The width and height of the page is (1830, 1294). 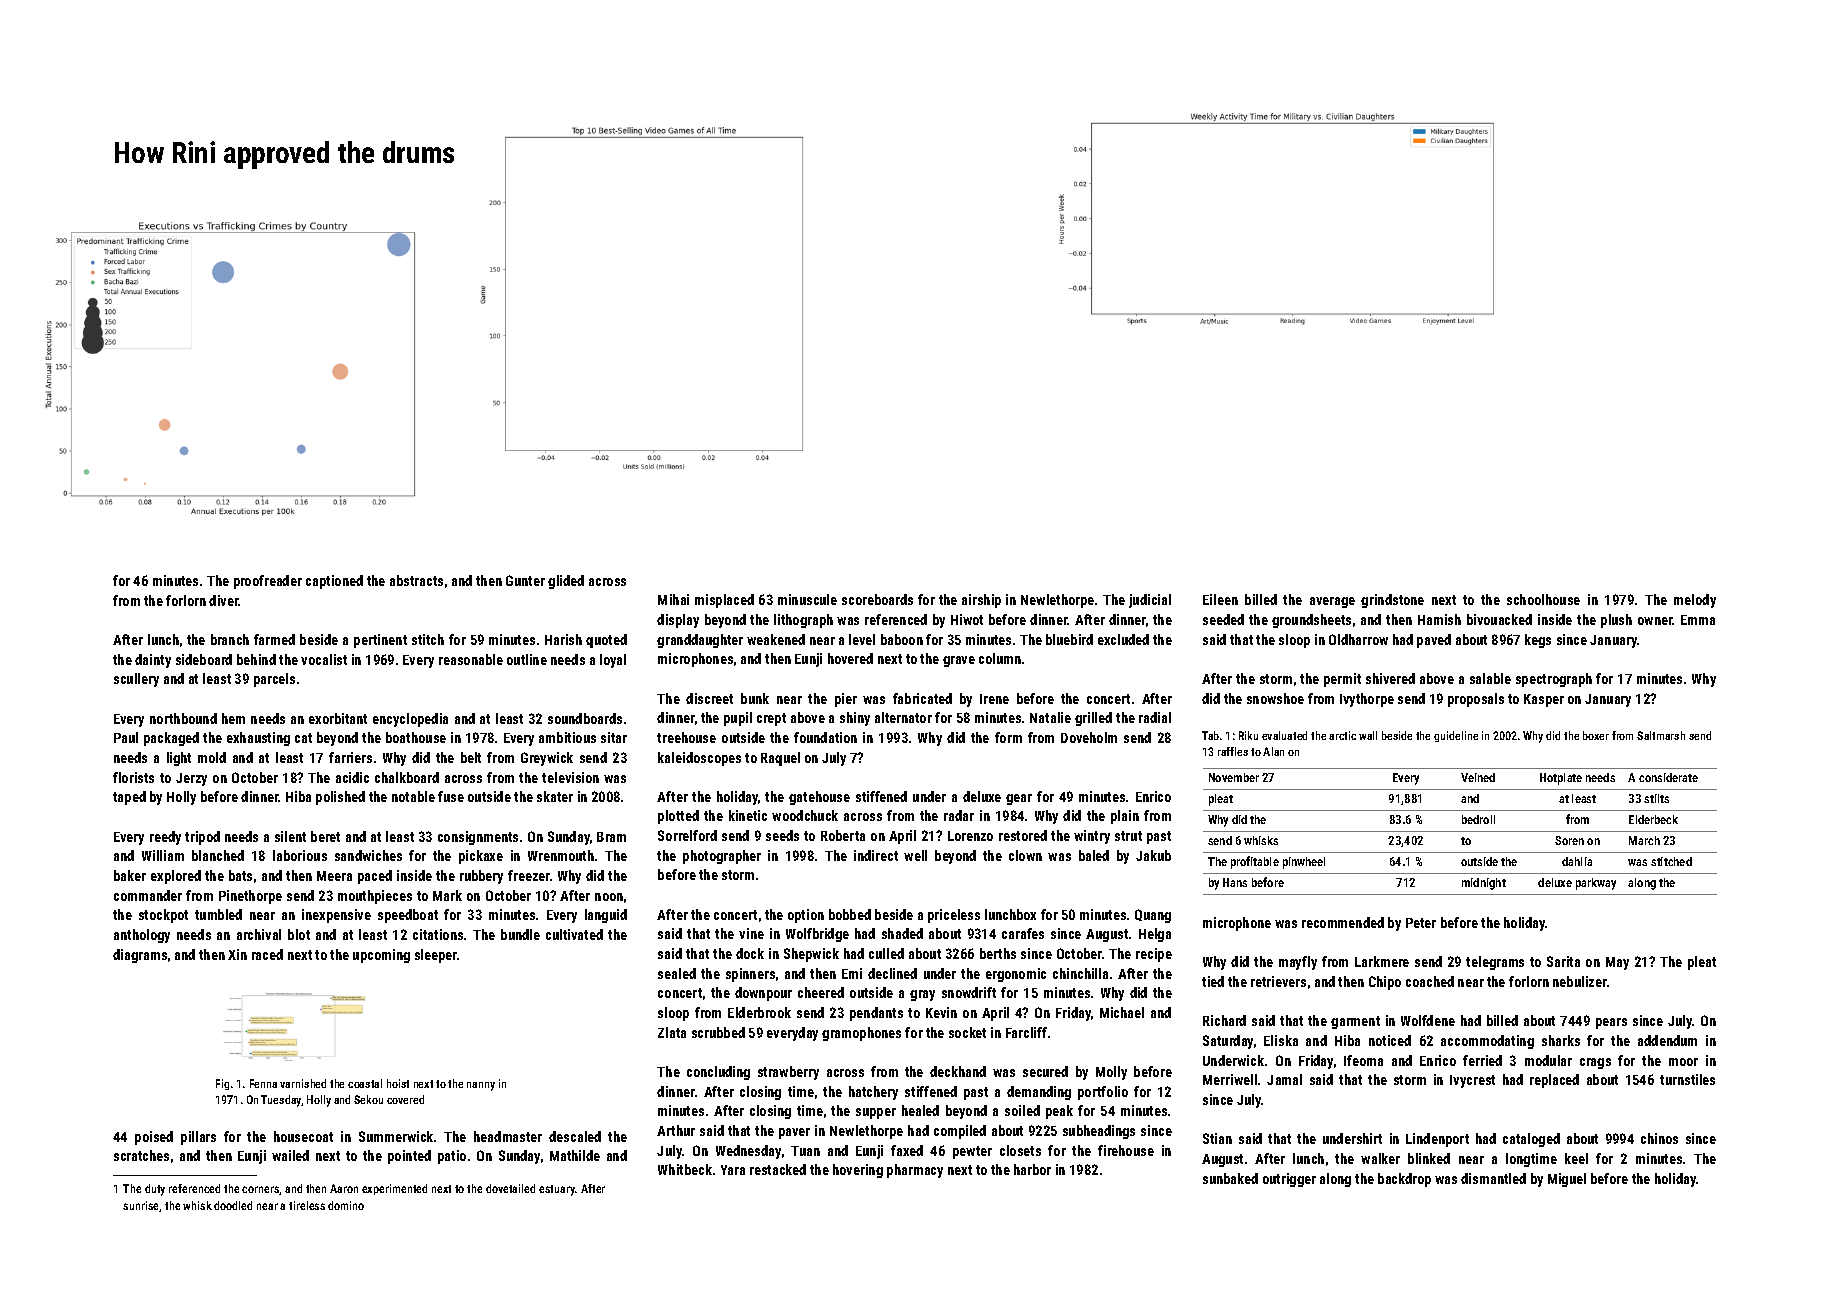 I want to click on Elderbeck, so click(x=1653, y=819).
